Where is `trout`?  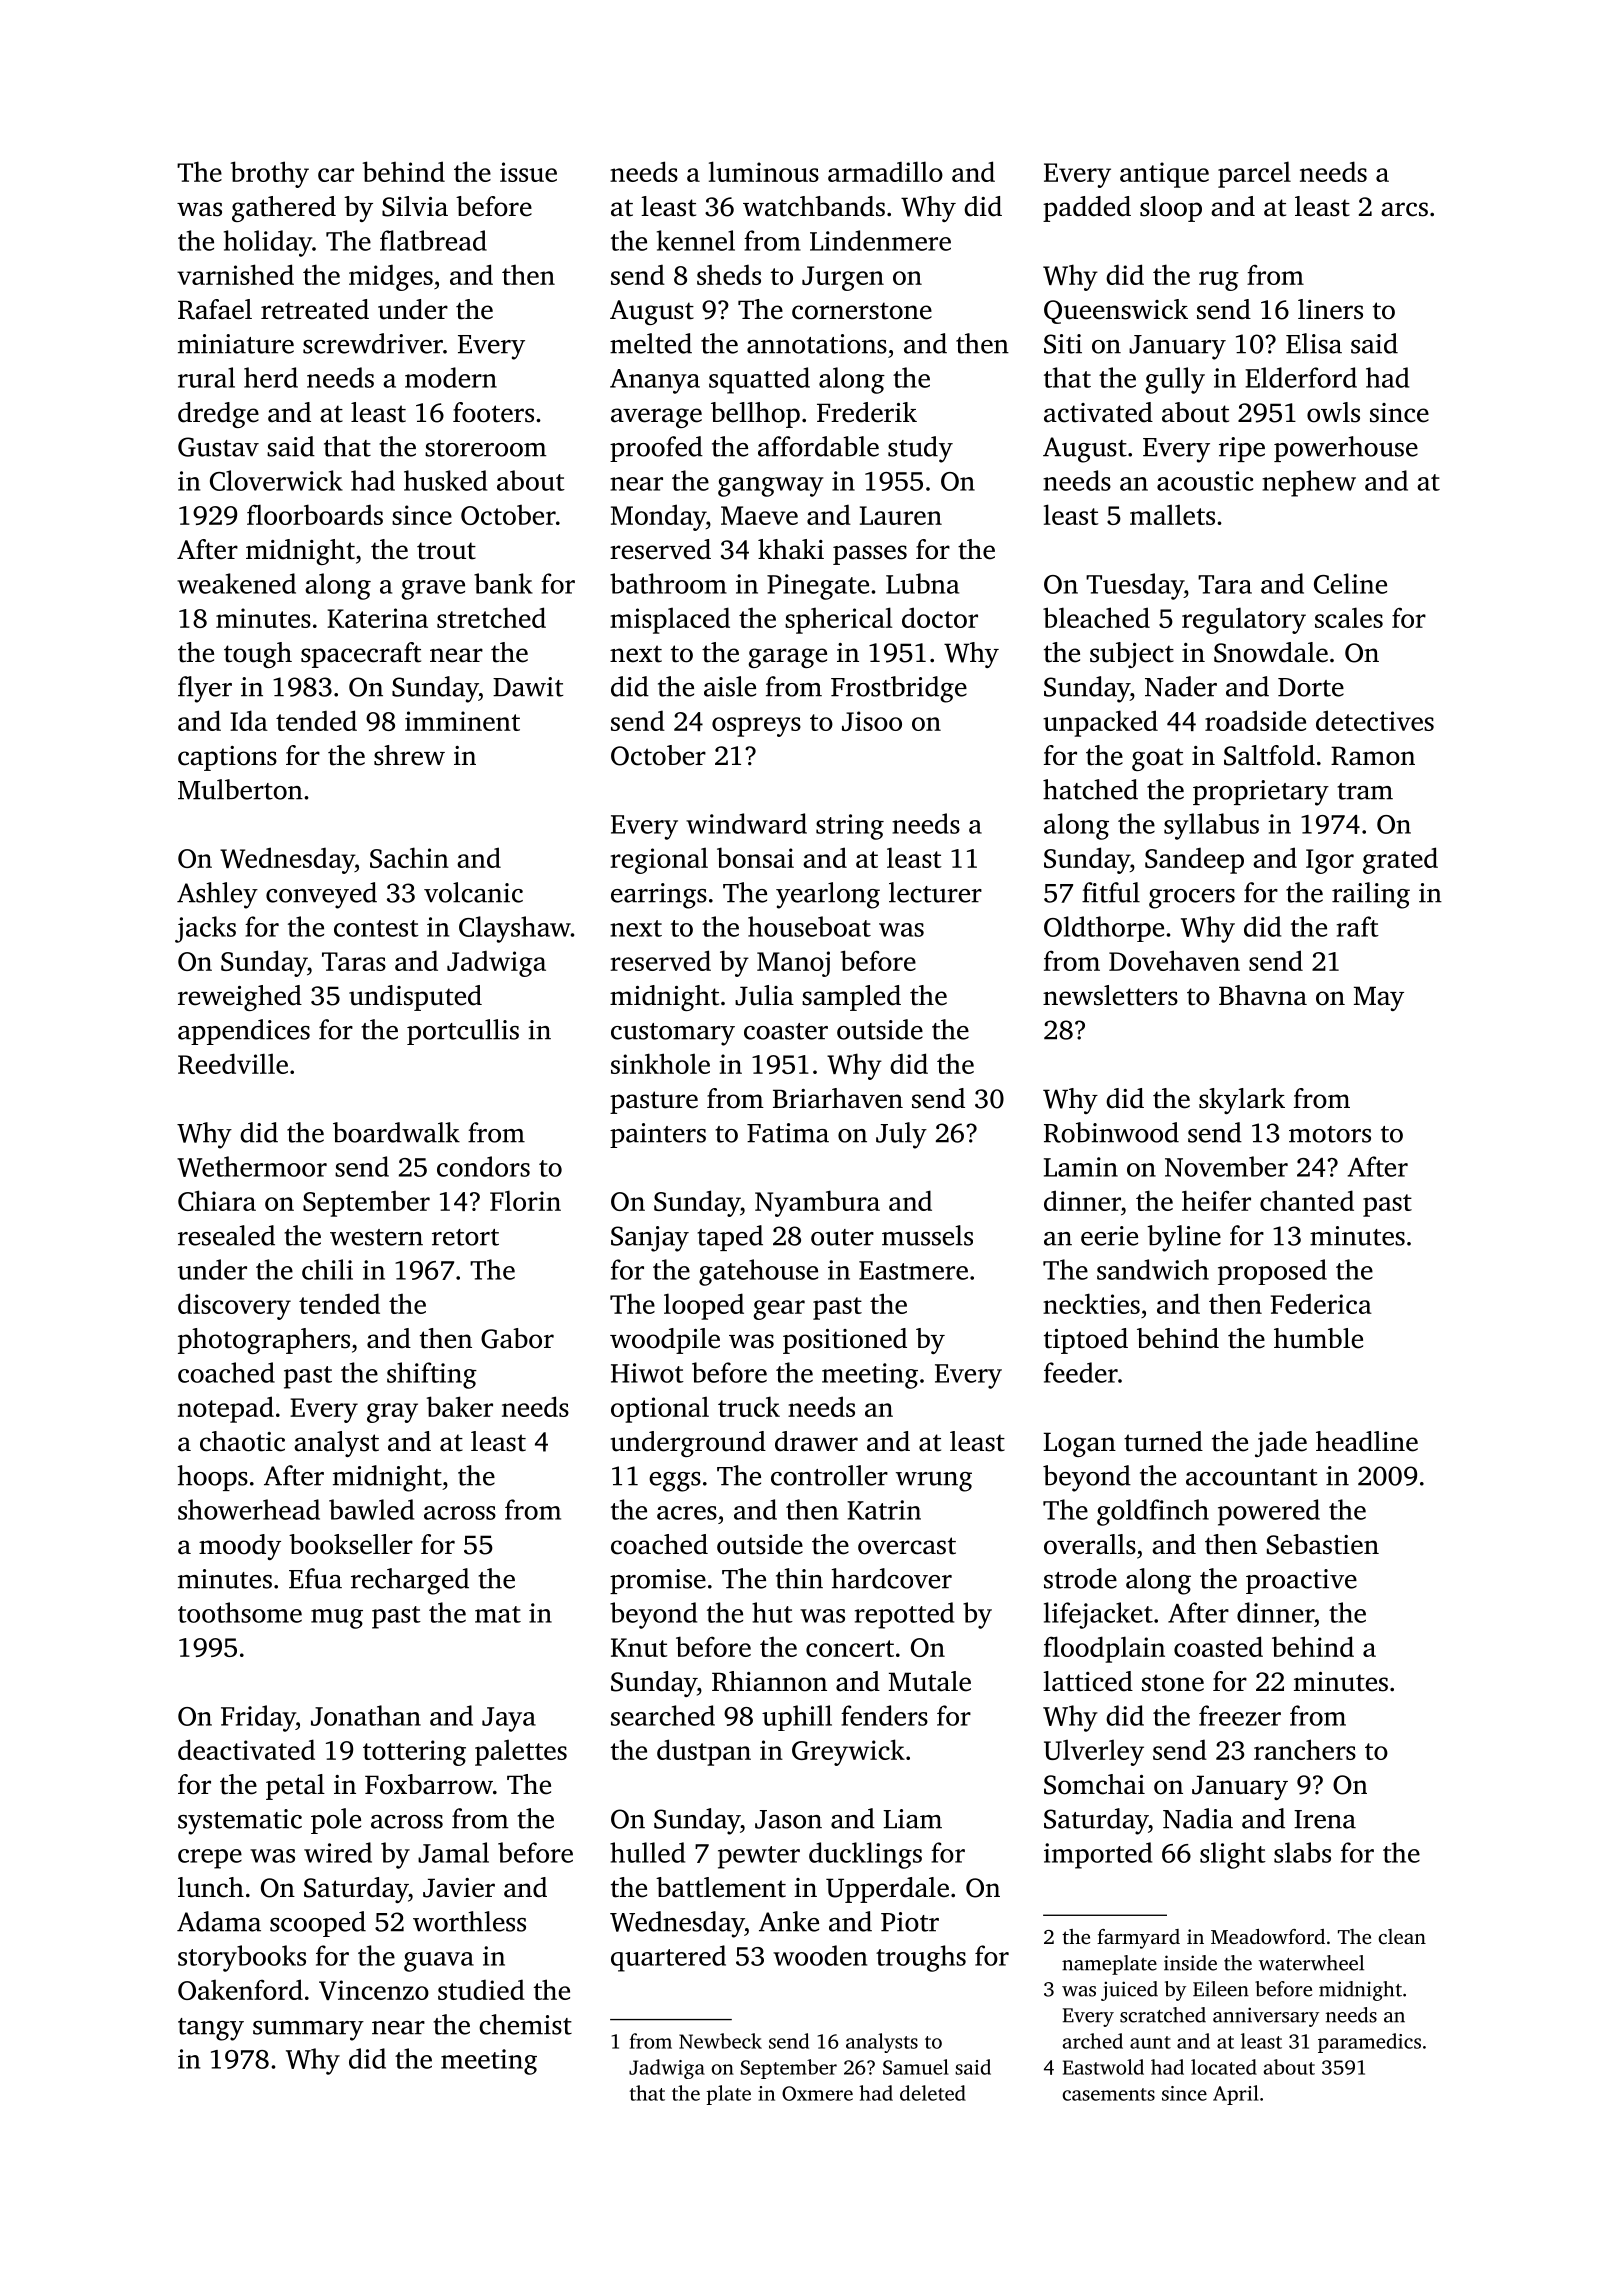 trout is located at coordinates (446, 551).
